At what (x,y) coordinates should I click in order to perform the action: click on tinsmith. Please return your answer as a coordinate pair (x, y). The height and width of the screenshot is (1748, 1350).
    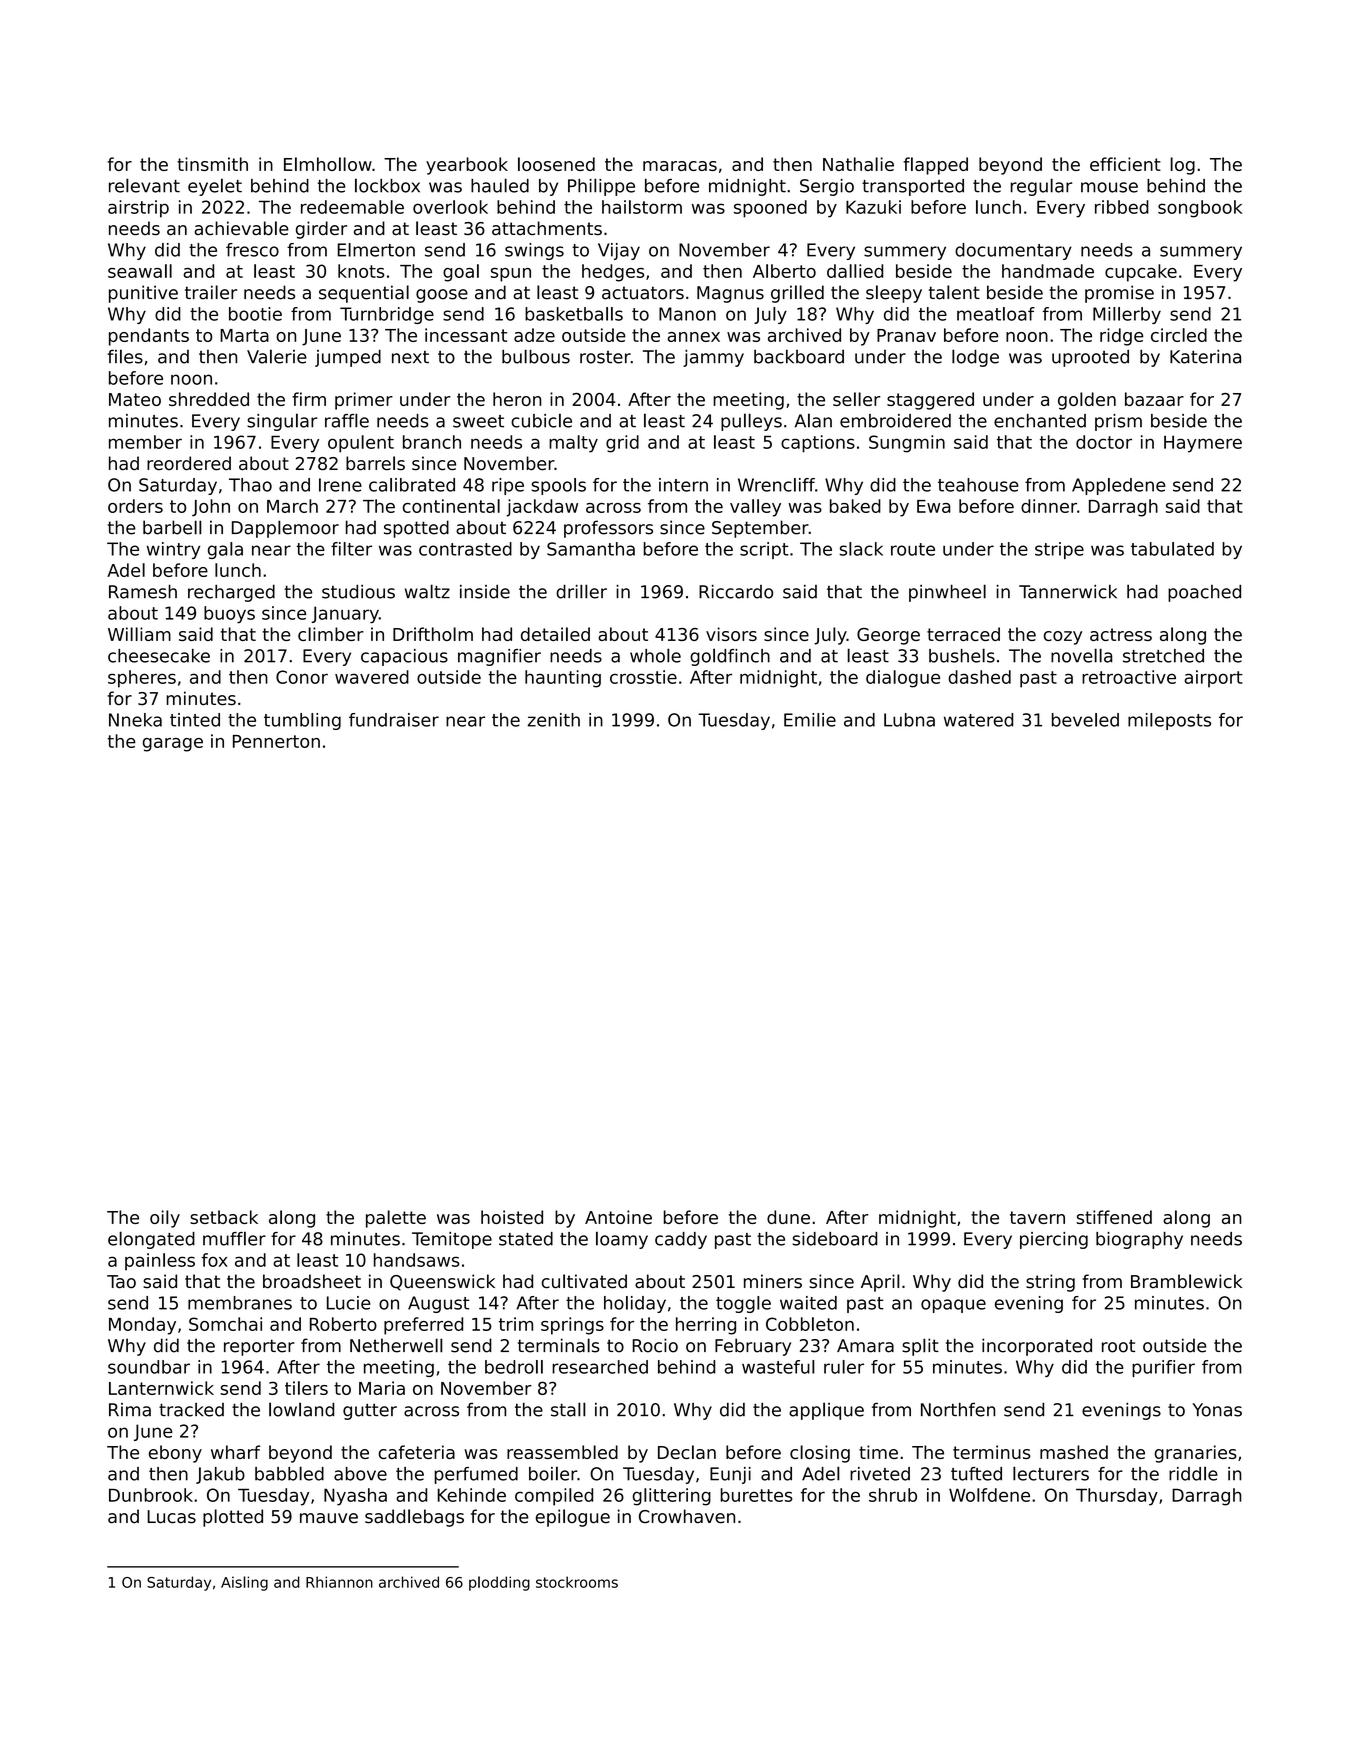
    Looking at the image, I should click on (212, 164).
